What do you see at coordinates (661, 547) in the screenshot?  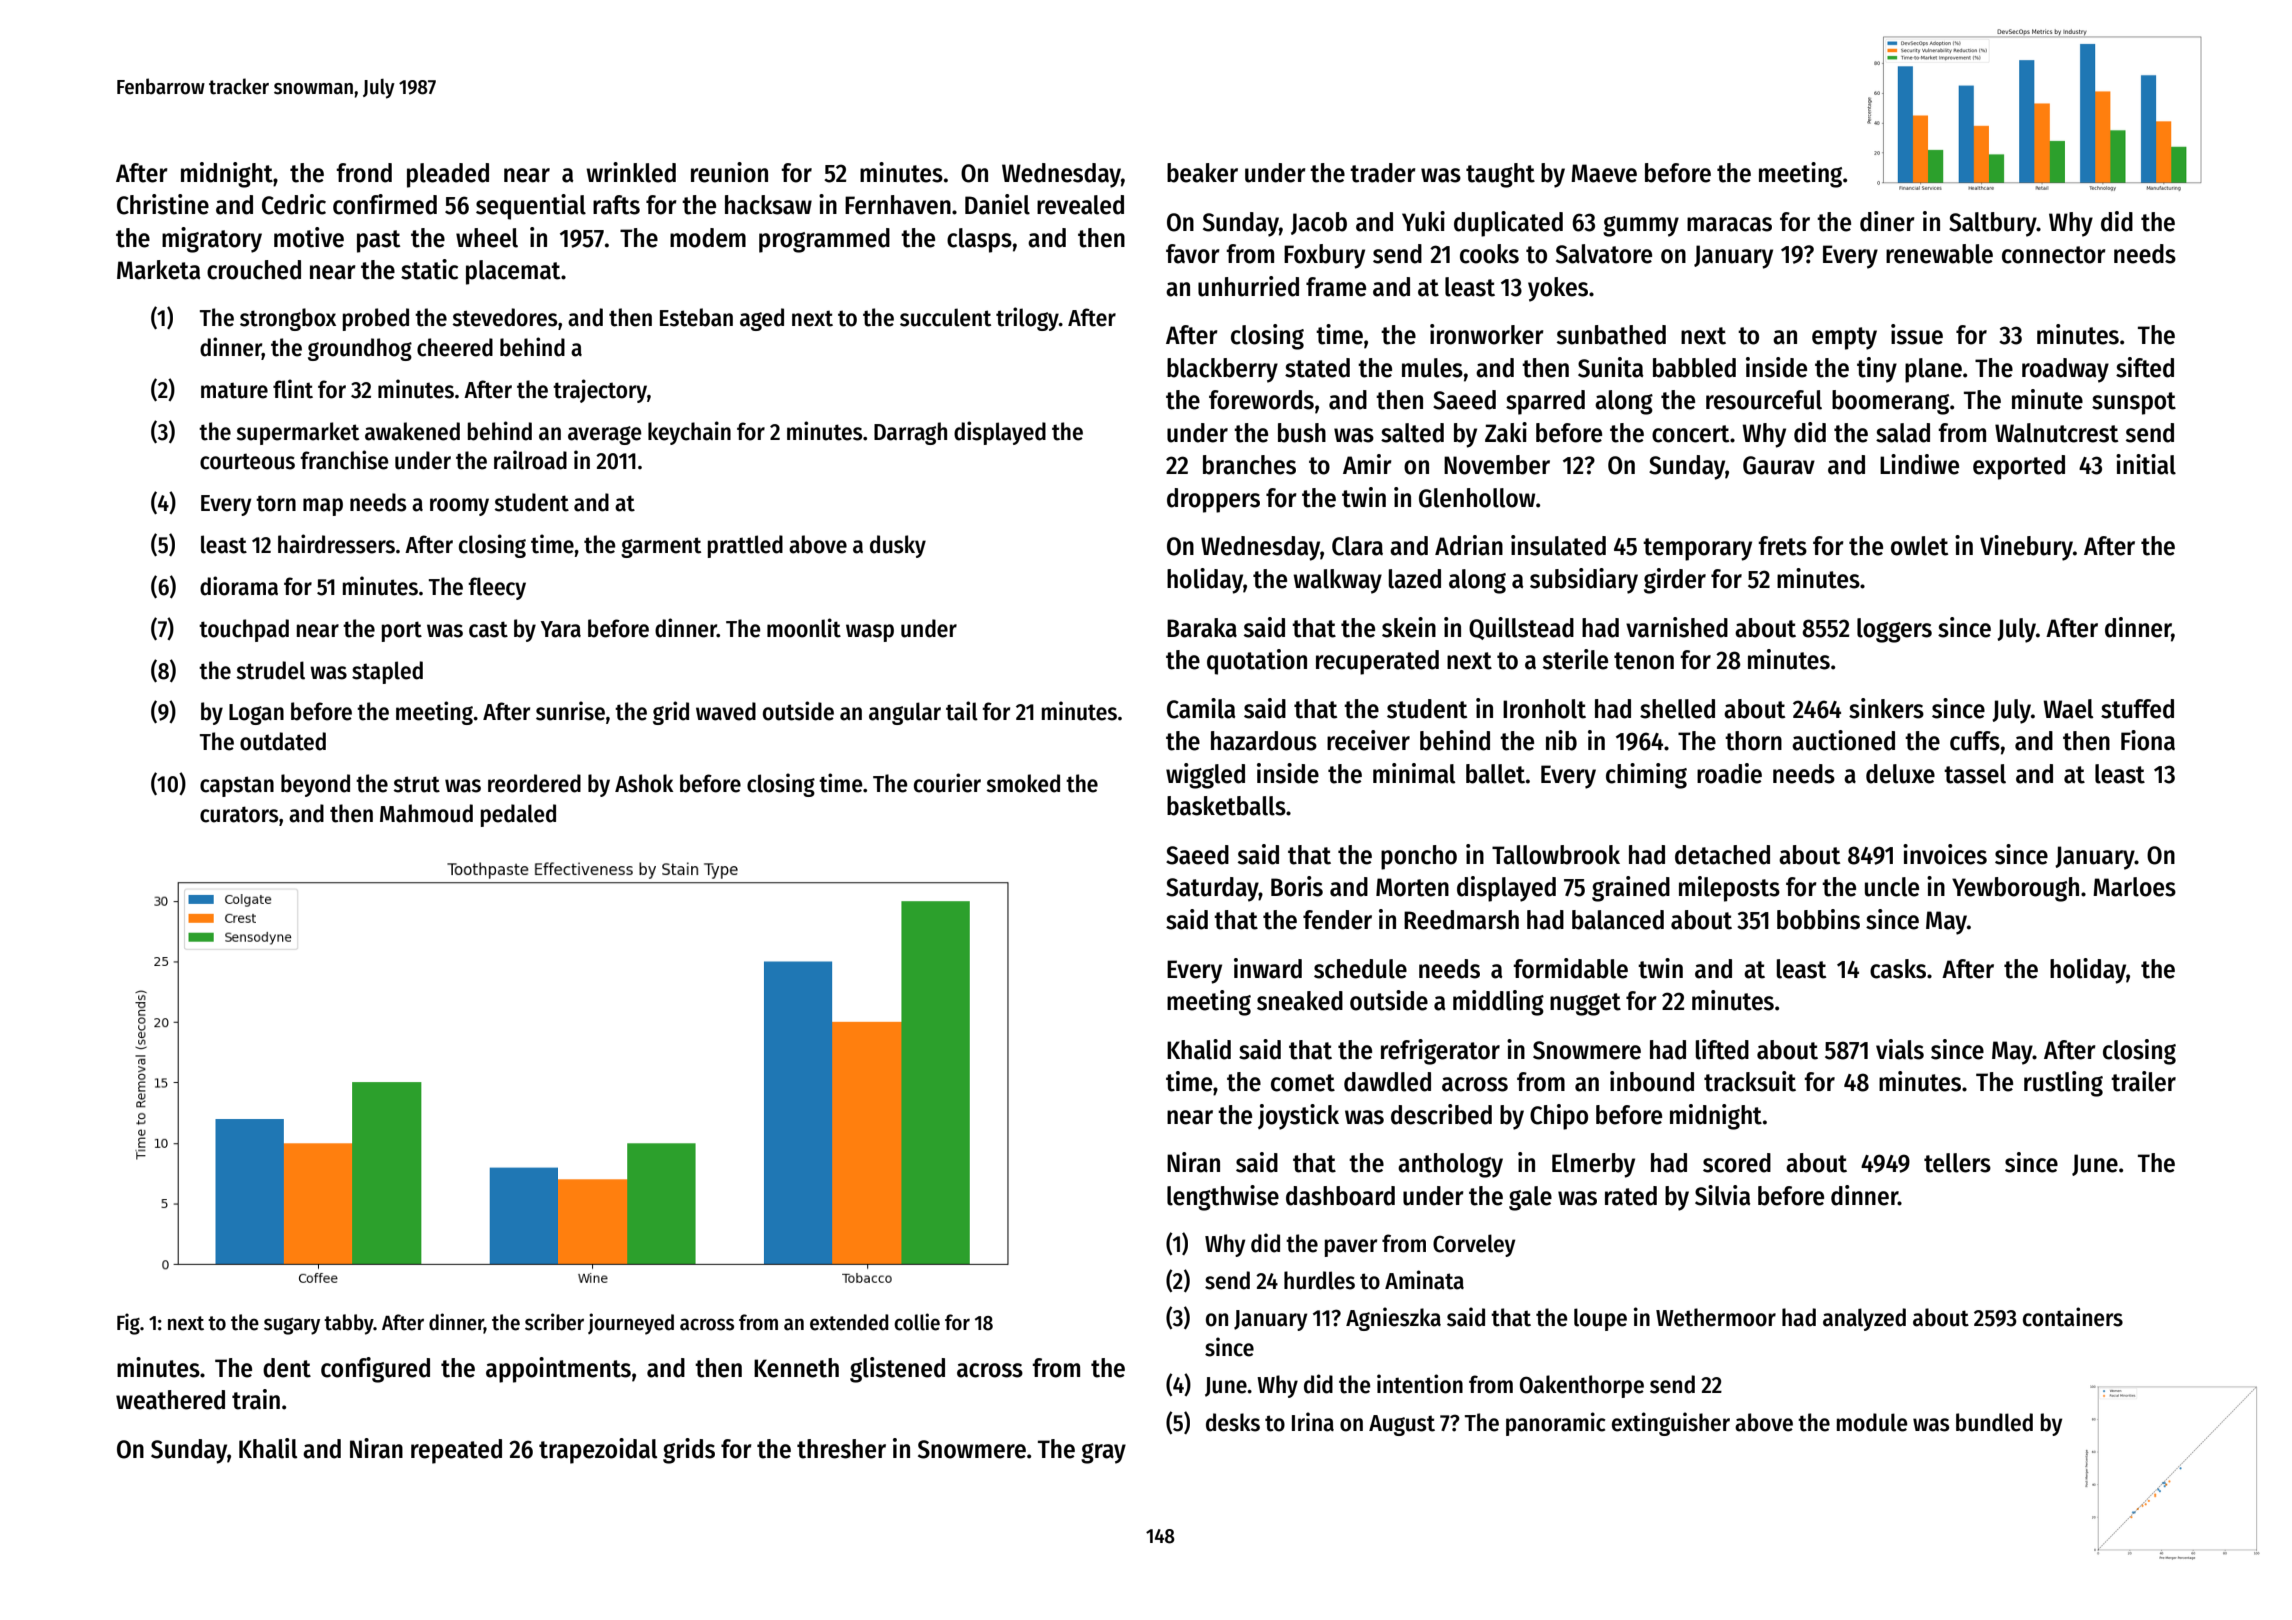 I see `garment` at bounding box center [661, 547].
